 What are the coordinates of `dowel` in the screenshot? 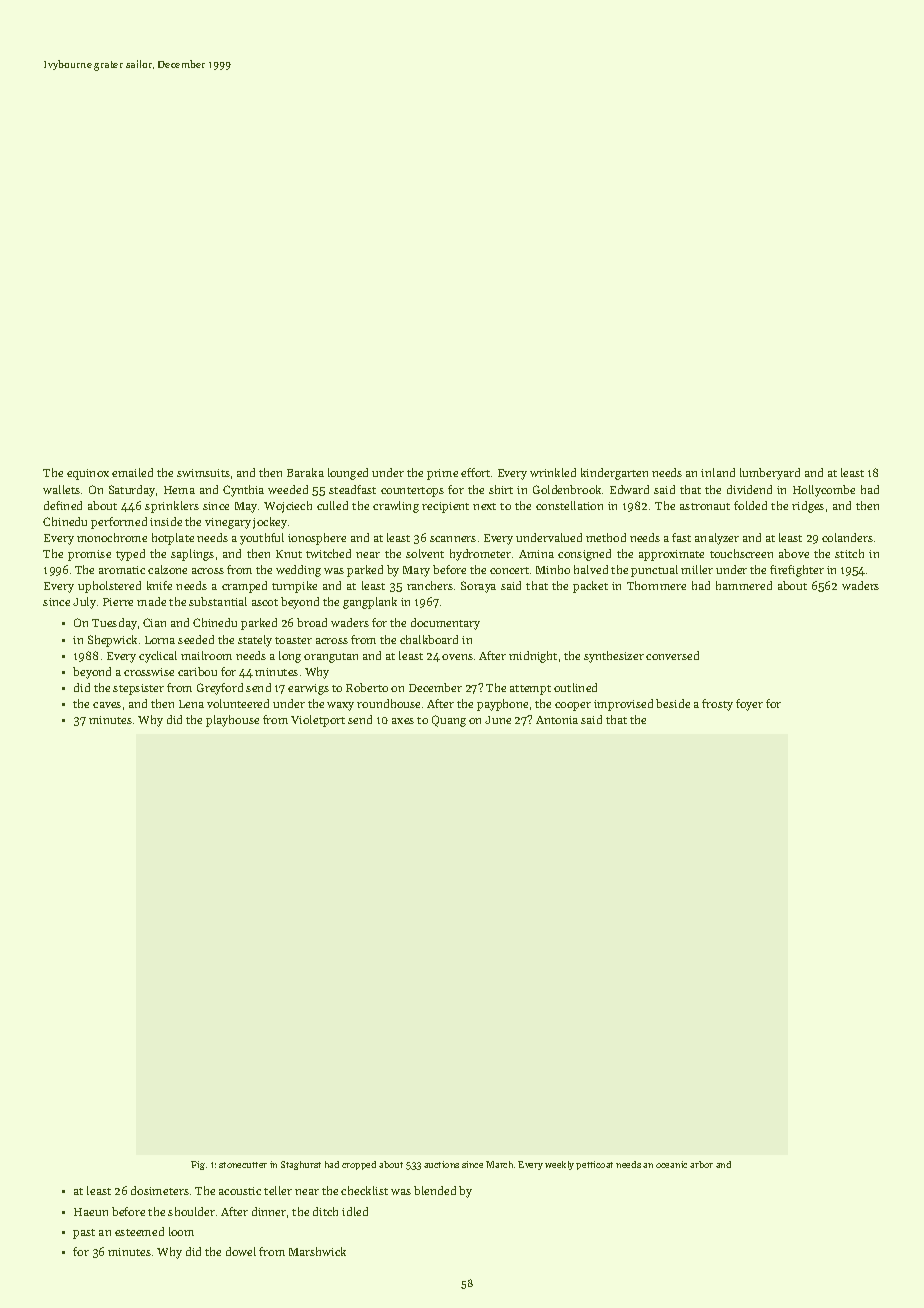 It's located at (241, 1251).
